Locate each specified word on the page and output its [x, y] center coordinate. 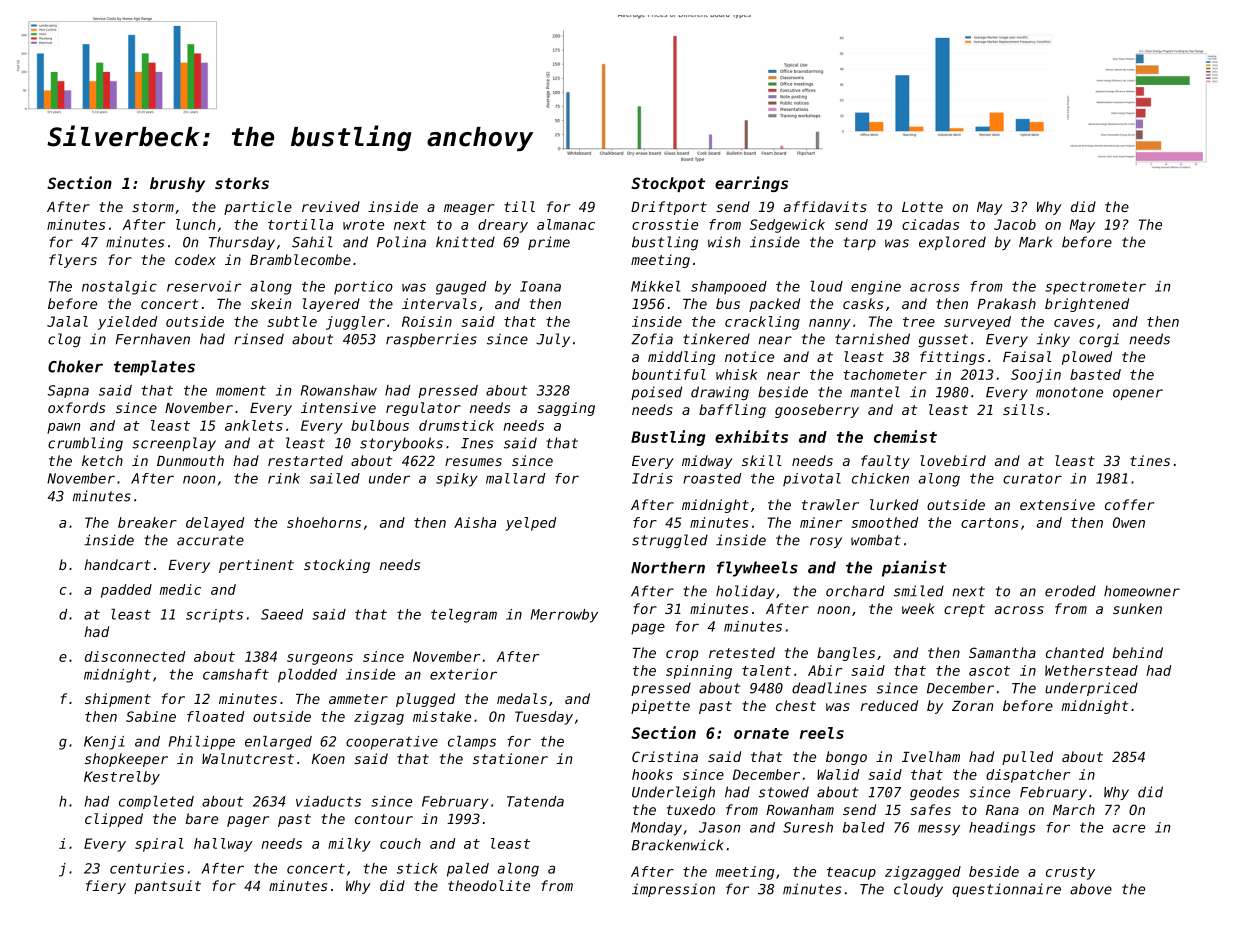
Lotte [922, 207]
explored [952, 243]
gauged [461, 288]
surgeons [320, 659]
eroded [1070, 591]
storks [242, 183]
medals [522, 698]
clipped [114, 820]
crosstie [665, 224]
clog [64, 340]
